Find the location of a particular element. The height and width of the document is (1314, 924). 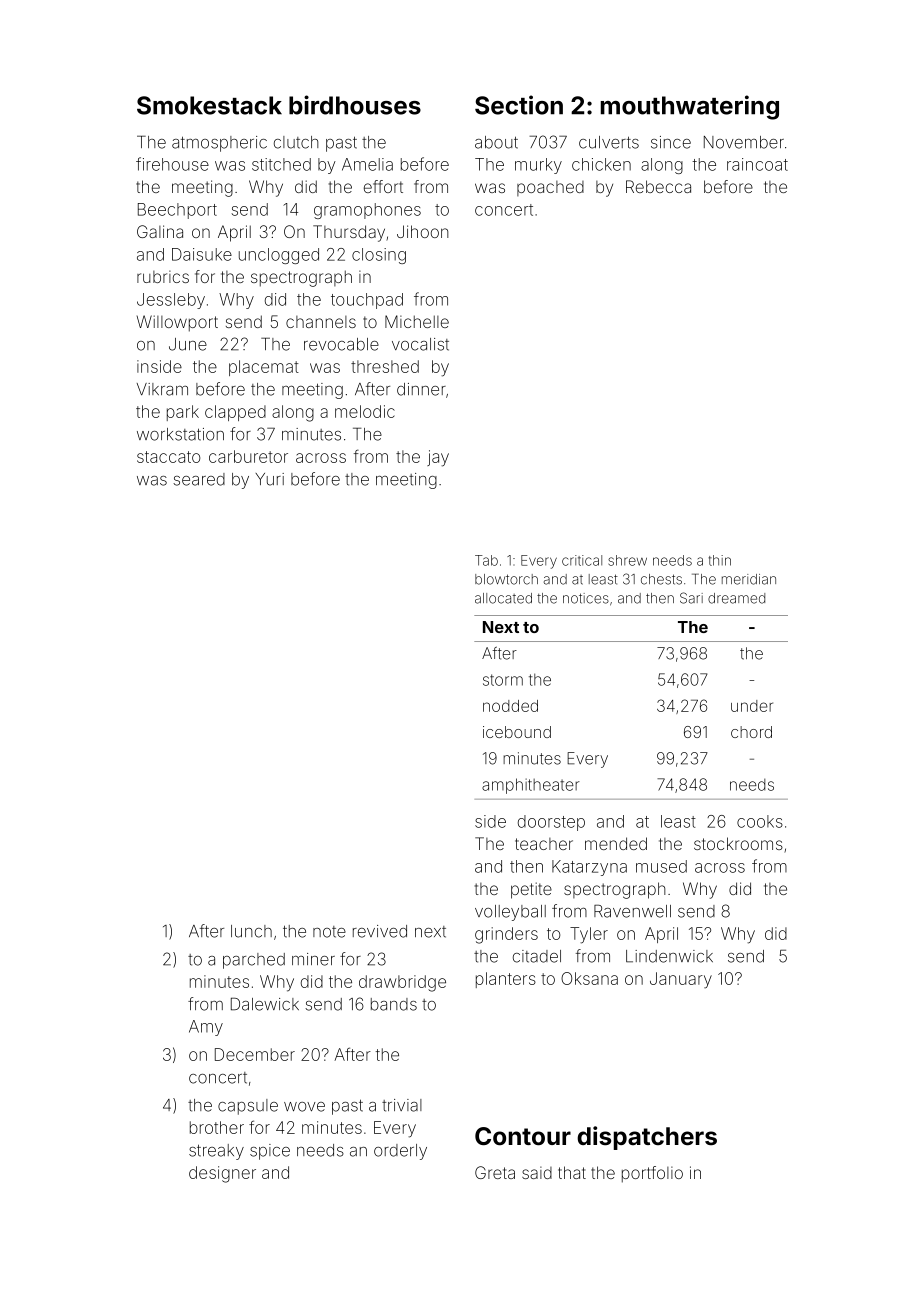

designer is located at coordinates (222, 1174).
